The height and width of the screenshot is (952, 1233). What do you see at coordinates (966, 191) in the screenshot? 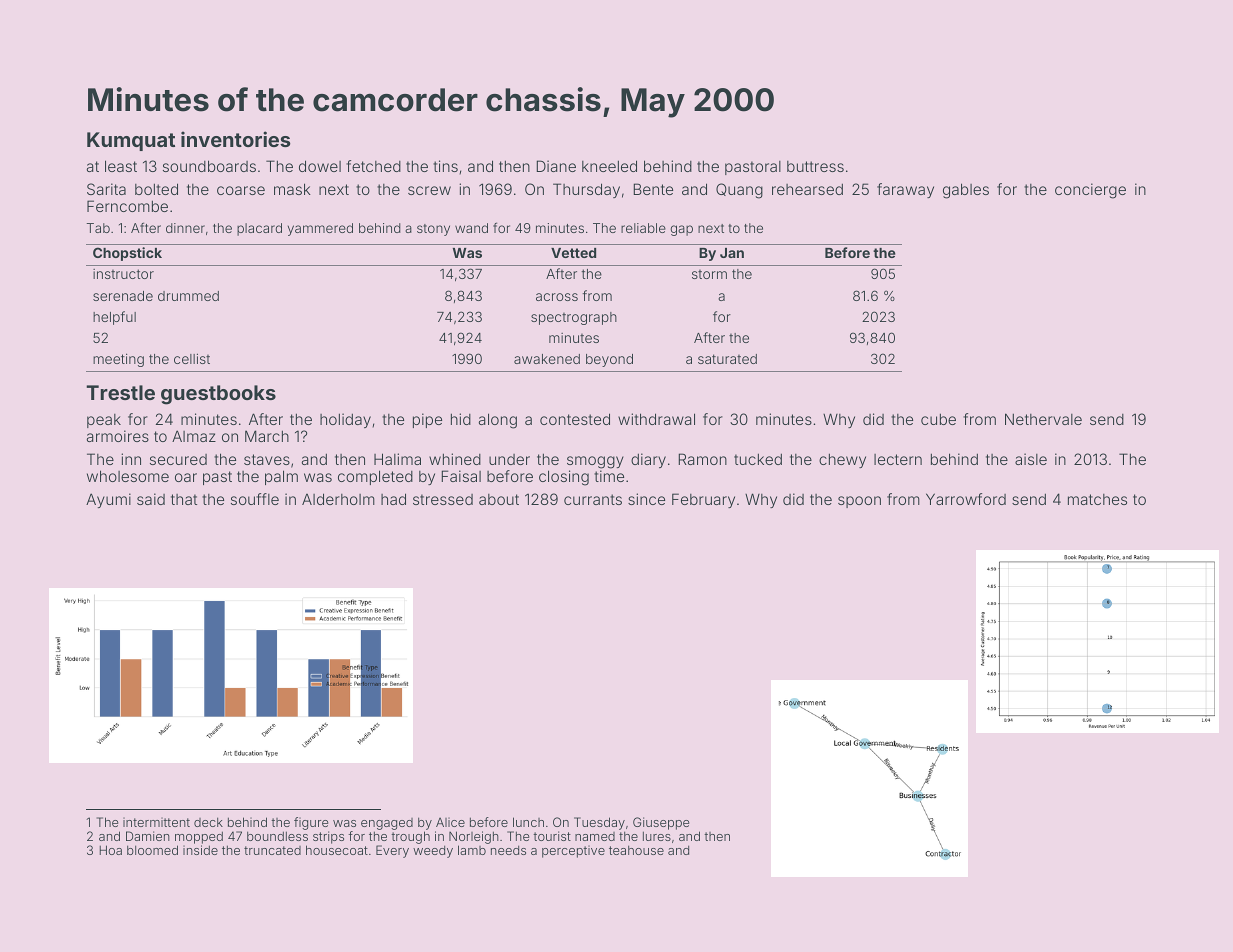
I see `gables` at bounding box center [966, 191].
